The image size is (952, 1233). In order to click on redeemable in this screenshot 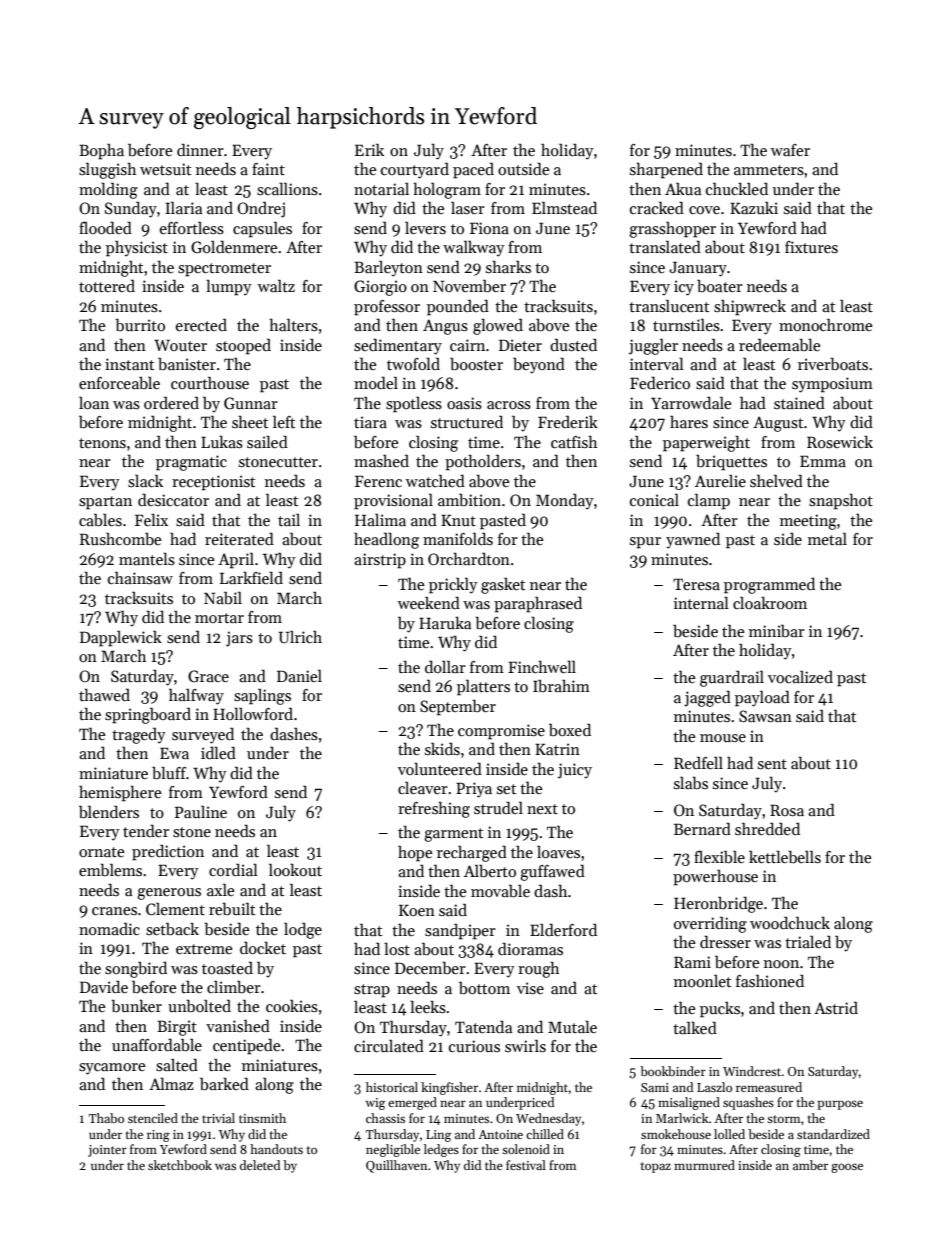, I will do `click(779, 345)`.
